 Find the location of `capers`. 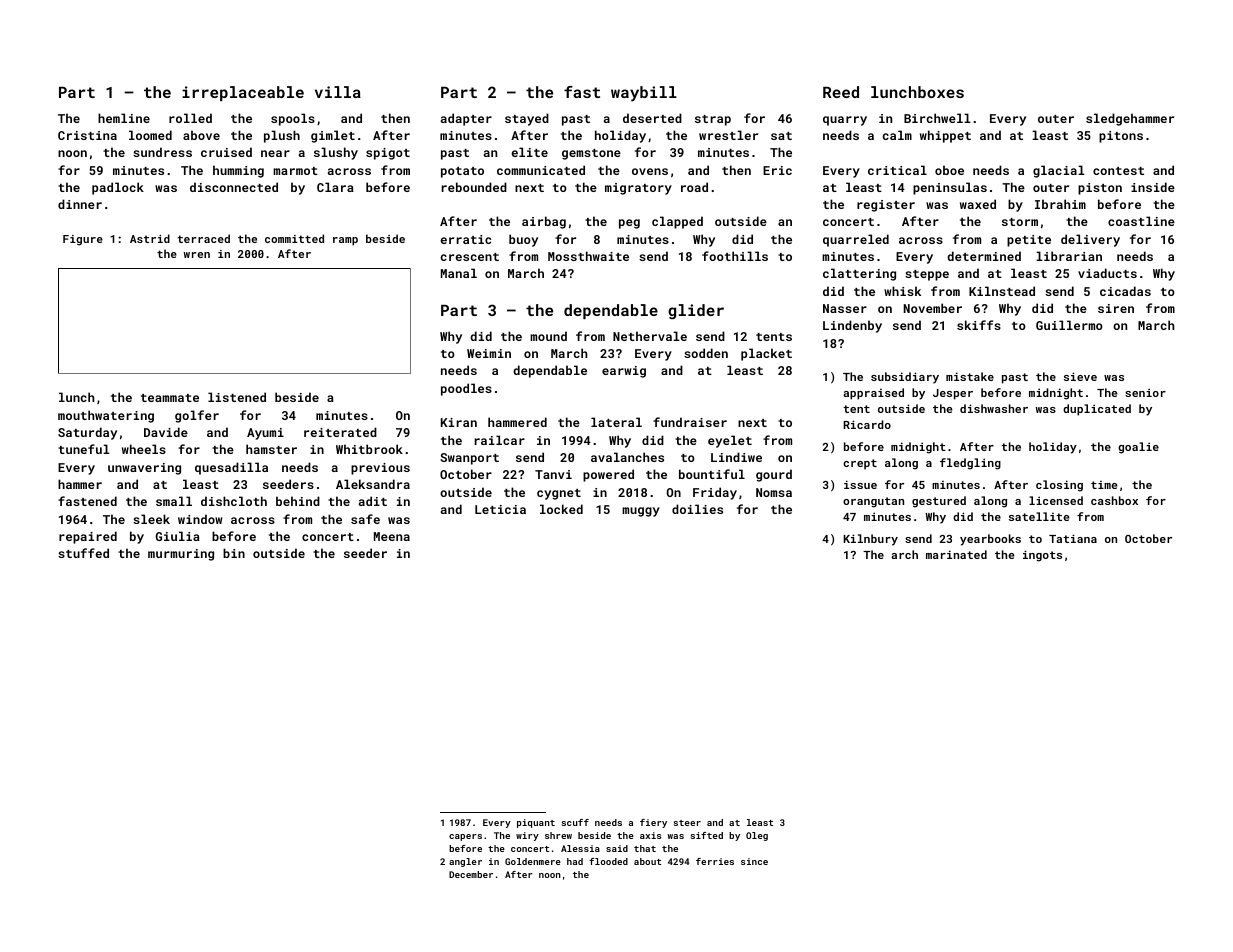

capers is located at coordinates (465, 837).
